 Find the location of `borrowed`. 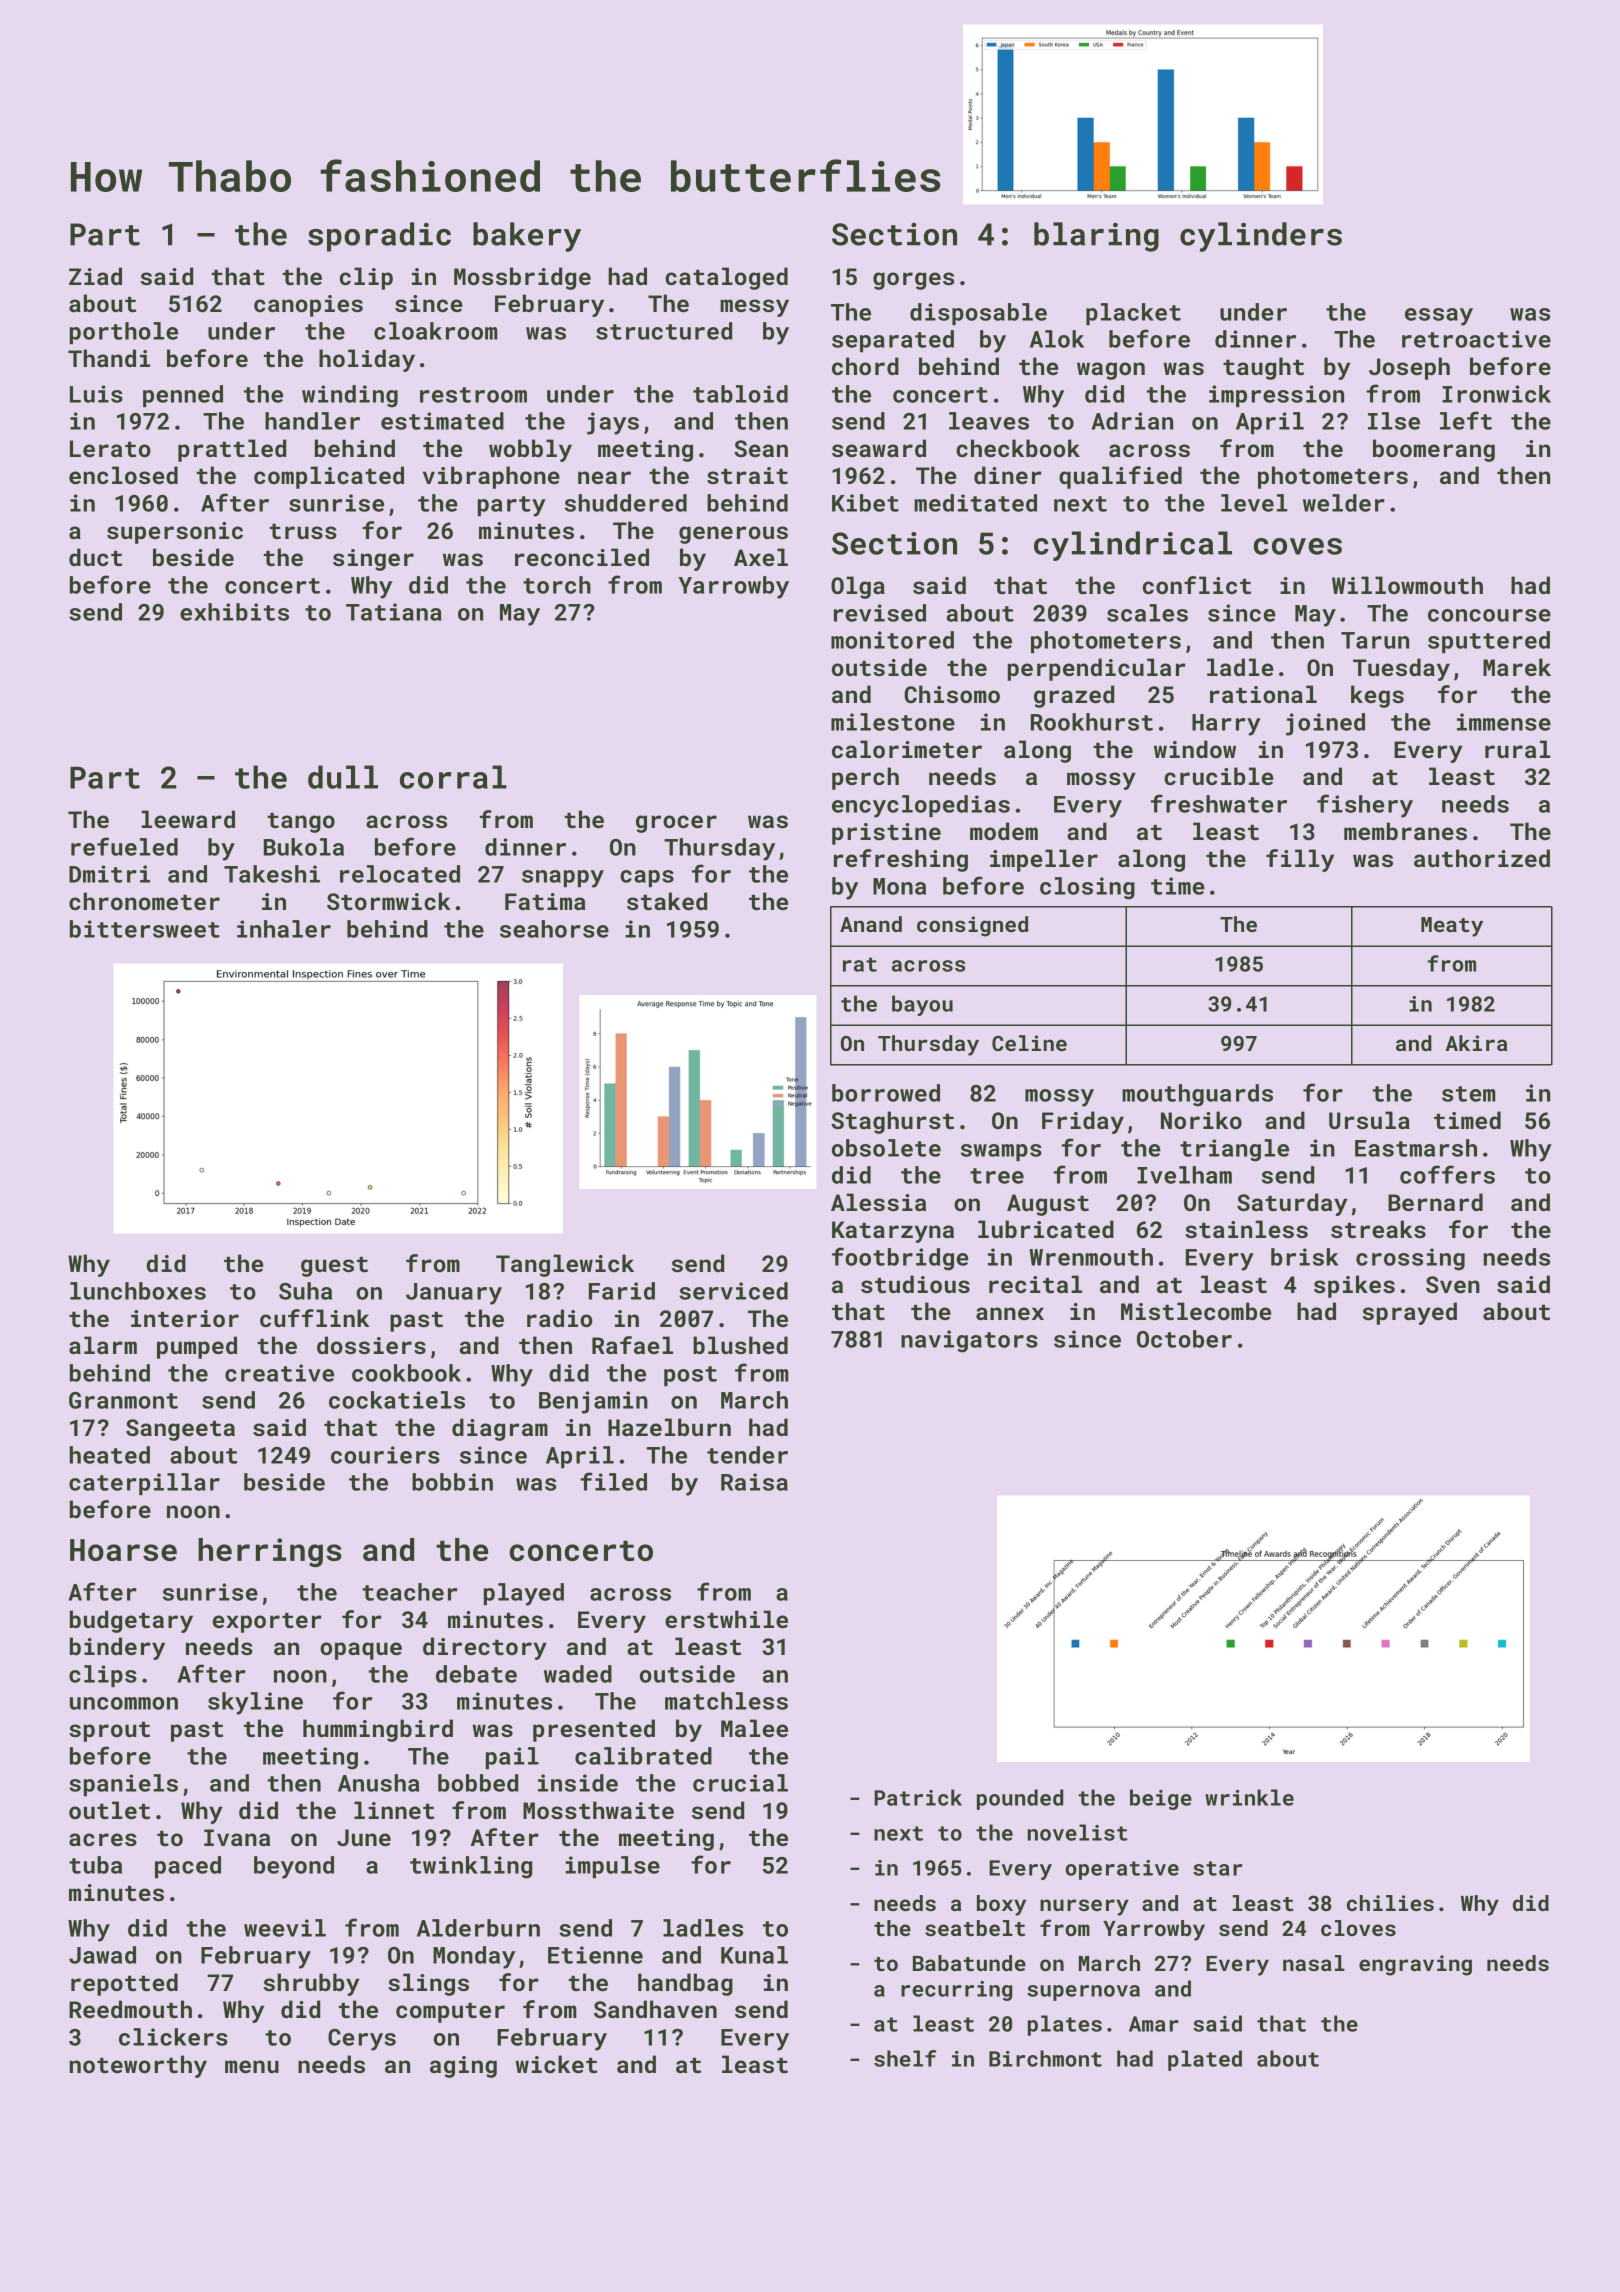

borrowed is located at coordinates (886, 1093).
